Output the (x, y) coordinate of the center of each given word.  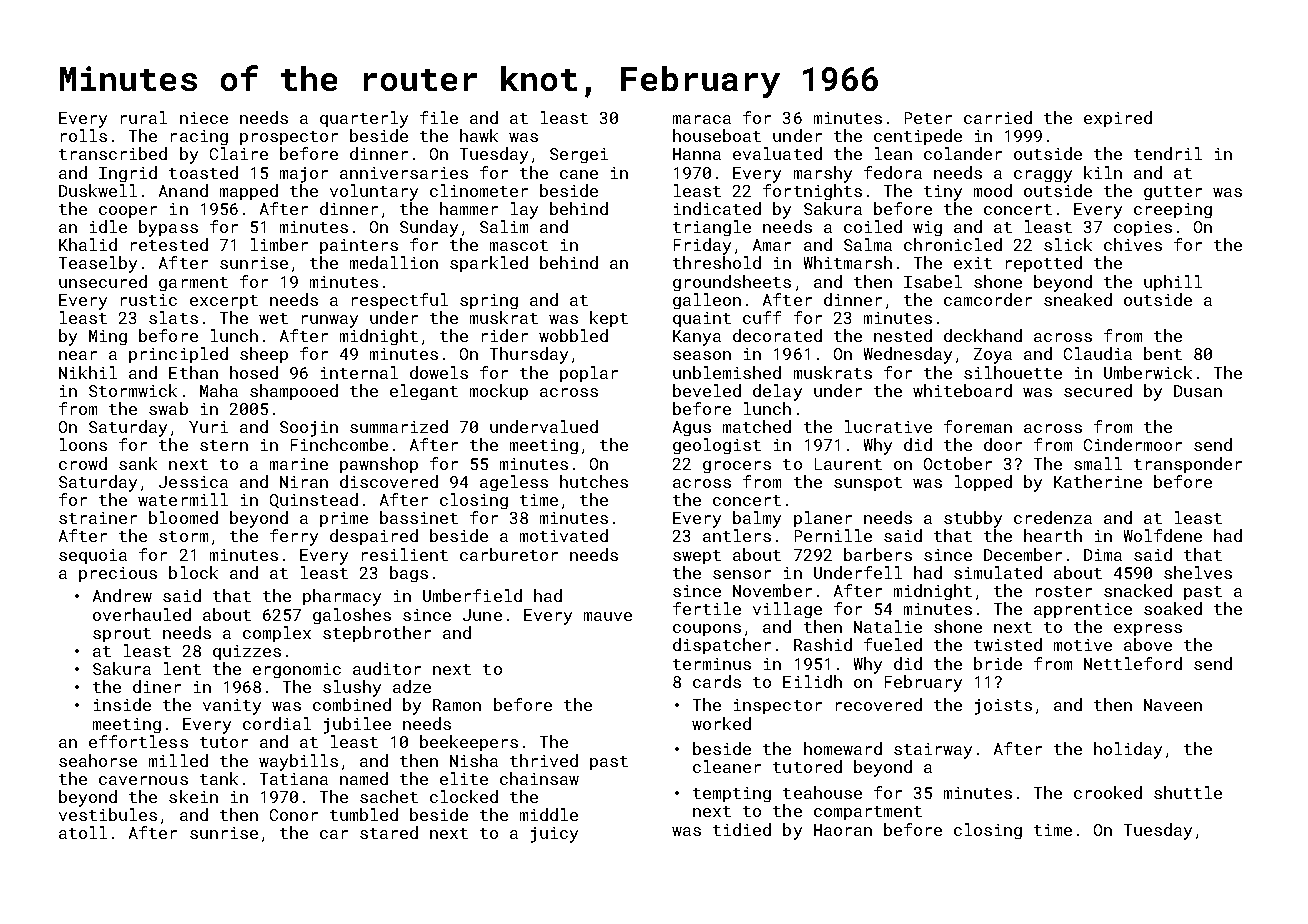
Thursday (529, 355)
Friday (702, 246)
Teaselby (98, 264)
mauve (608, 616)
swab (168, 408)
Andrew (122, 595)
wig (927, 228)
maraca (702, 119)
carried (998, 117)
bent (1163, 353)
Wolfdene (1163, 535)
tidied (742, 829)
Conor (294, 815)
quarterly (364, 119)
